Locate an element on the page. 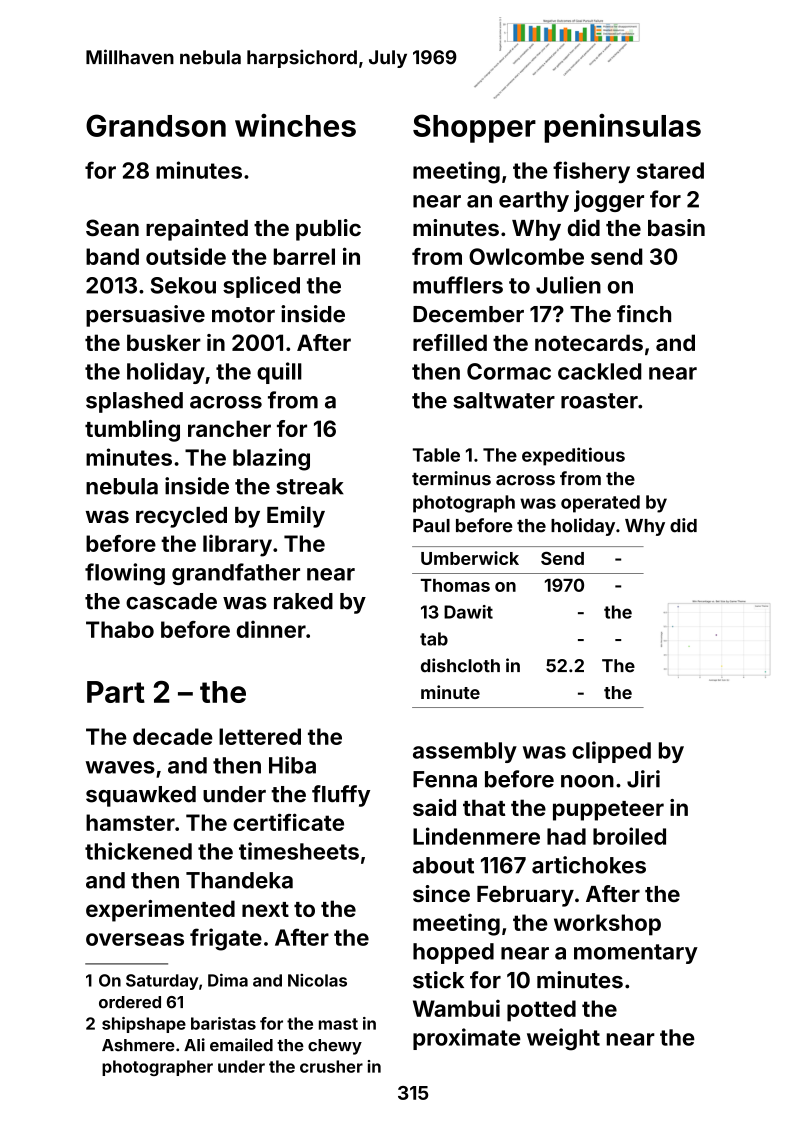  next is located at coordinates (265, 909).
